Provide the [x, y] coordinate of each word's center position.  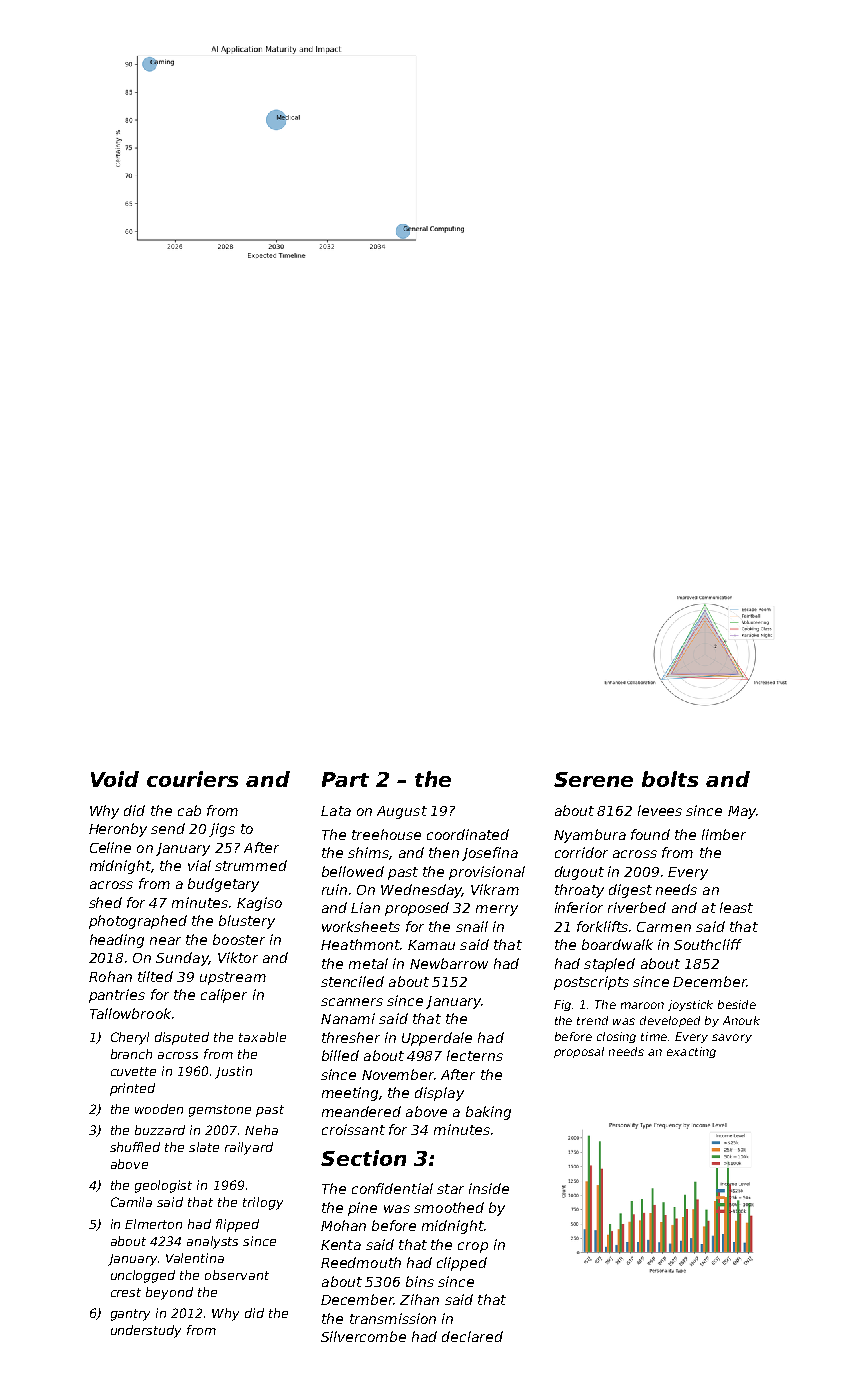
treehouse [386, 834]
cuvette [133, 1071]
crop [473, 1247]
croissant [353, 1129]
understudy [146, 1331]
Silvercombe [363, 1336]
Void [115, 779]
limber [724, 834]
